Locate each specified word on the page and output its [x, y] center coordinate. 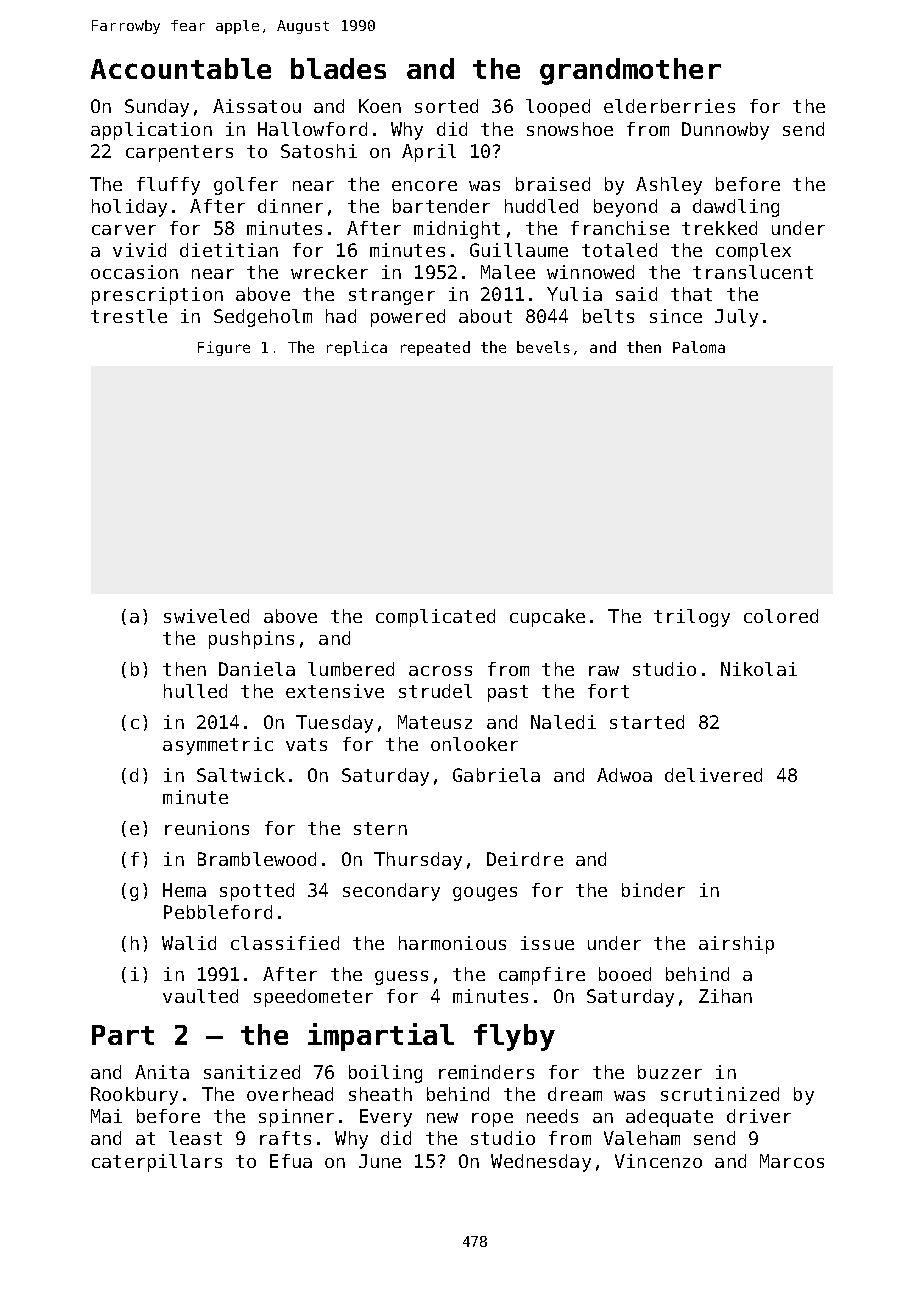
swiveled [206, 616]
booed [625, 974]
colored [781, 616]
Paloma [699, 347]
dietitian [229, 250]
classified [285, 943]
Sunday [157, 108]
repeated [435, 348]
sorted [446, 106]
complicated [435, 618]
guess [401, 978]
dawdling [736, 208]
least [195, 1138]
